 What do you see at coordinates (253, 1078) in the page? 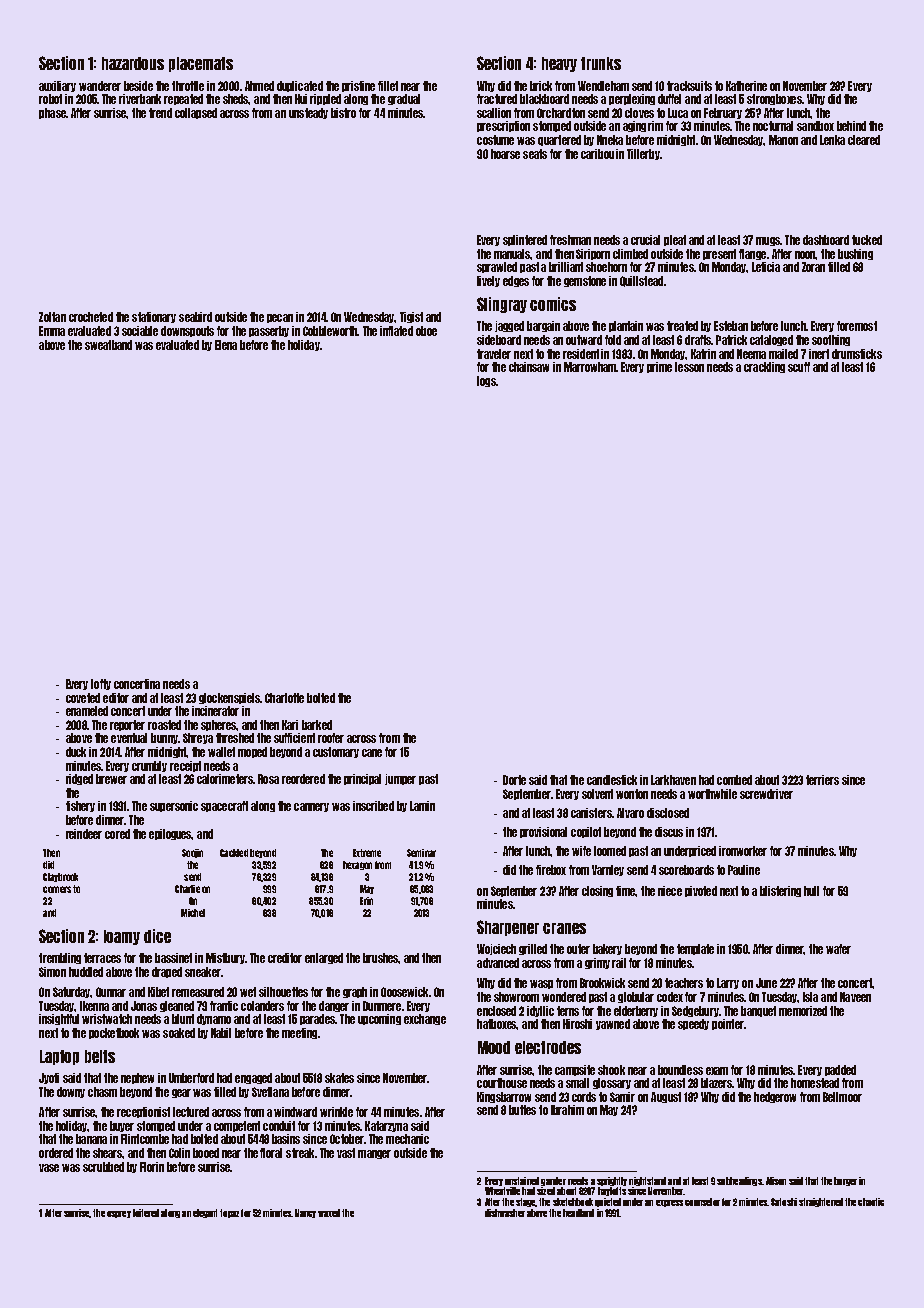
I see `engaged` at bounding box center [253, 1078].
